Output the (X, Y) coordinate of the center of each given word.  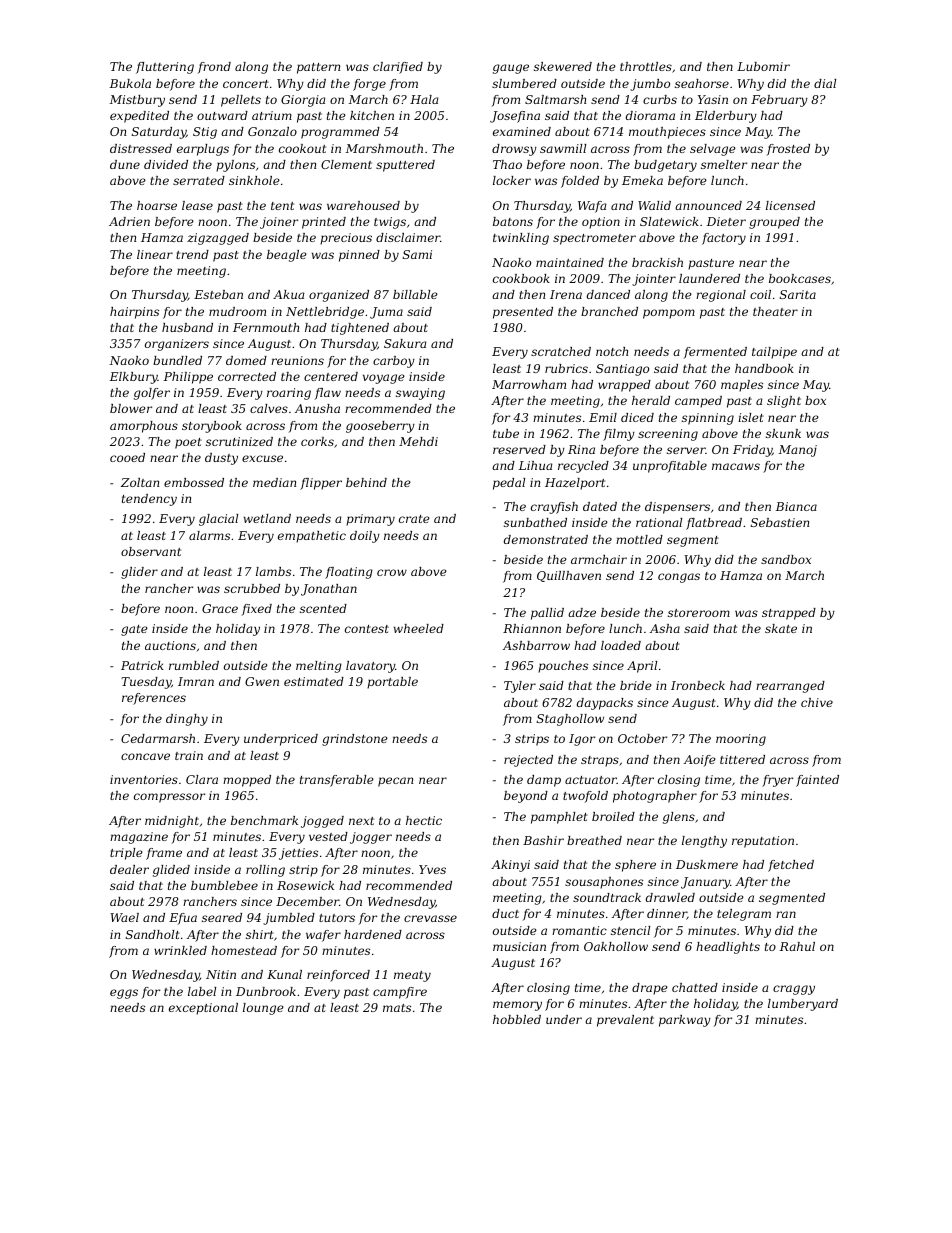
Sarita (798, 294)
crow (392, 572)
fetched (791, 866)
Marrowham (529, 384)
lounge (263, 1009)
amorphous (144, 427)
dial (825, 83)
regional (721, 296)
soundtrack (607, 897)
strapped (789, 614)
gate (134, 630)
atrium (272, 115)
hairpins (134, 313)
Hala (424, 99)
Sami (417, 254)
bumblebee (224, 885)
